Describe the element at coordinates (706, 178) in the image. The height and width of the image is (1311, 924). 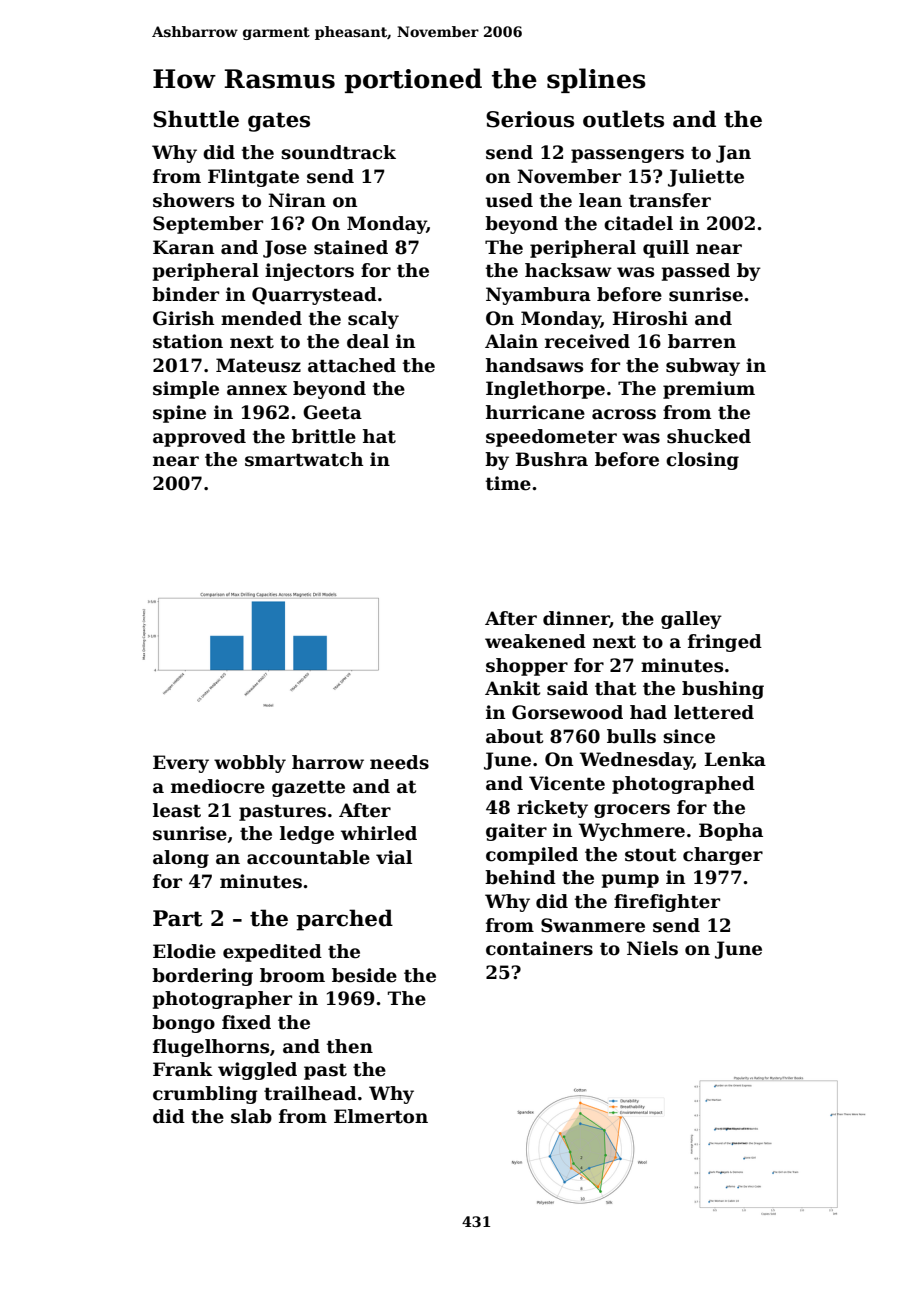
I see `Juliette` at that location.
